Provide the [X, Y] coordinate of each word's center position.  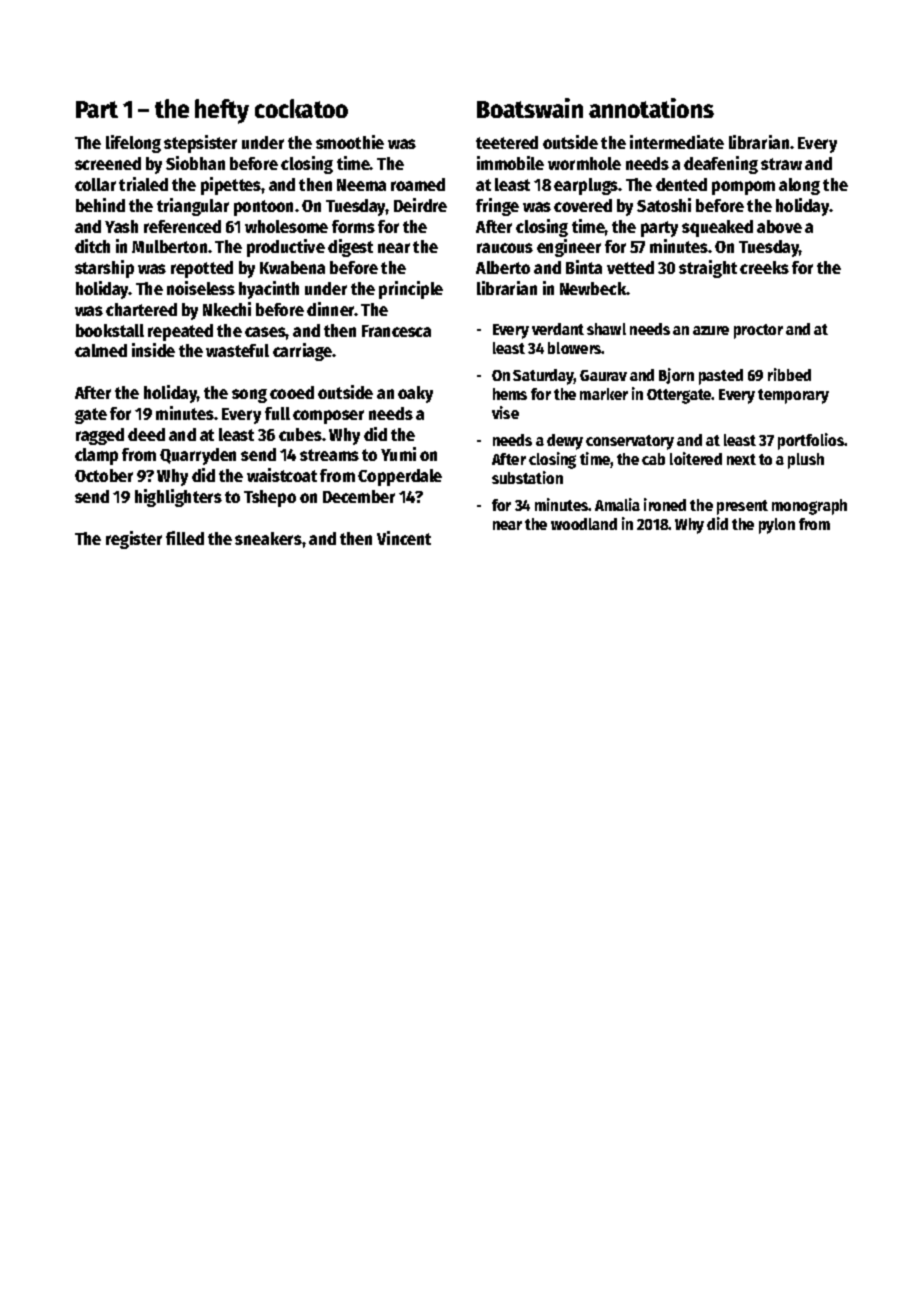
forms [353, 226]
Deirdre [420, 205]
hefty [222, 111]
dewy [565, 442]
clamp [96, 456]
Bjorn [676, 376]
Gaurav [603, 375]
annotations [651, 108]
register [134, 540]
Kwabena [292, 267]
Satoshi [664, 205]
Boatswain [530, 108]
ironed [665, 504]
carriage [303, 352]
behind [100, 205]
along [799, 186]
